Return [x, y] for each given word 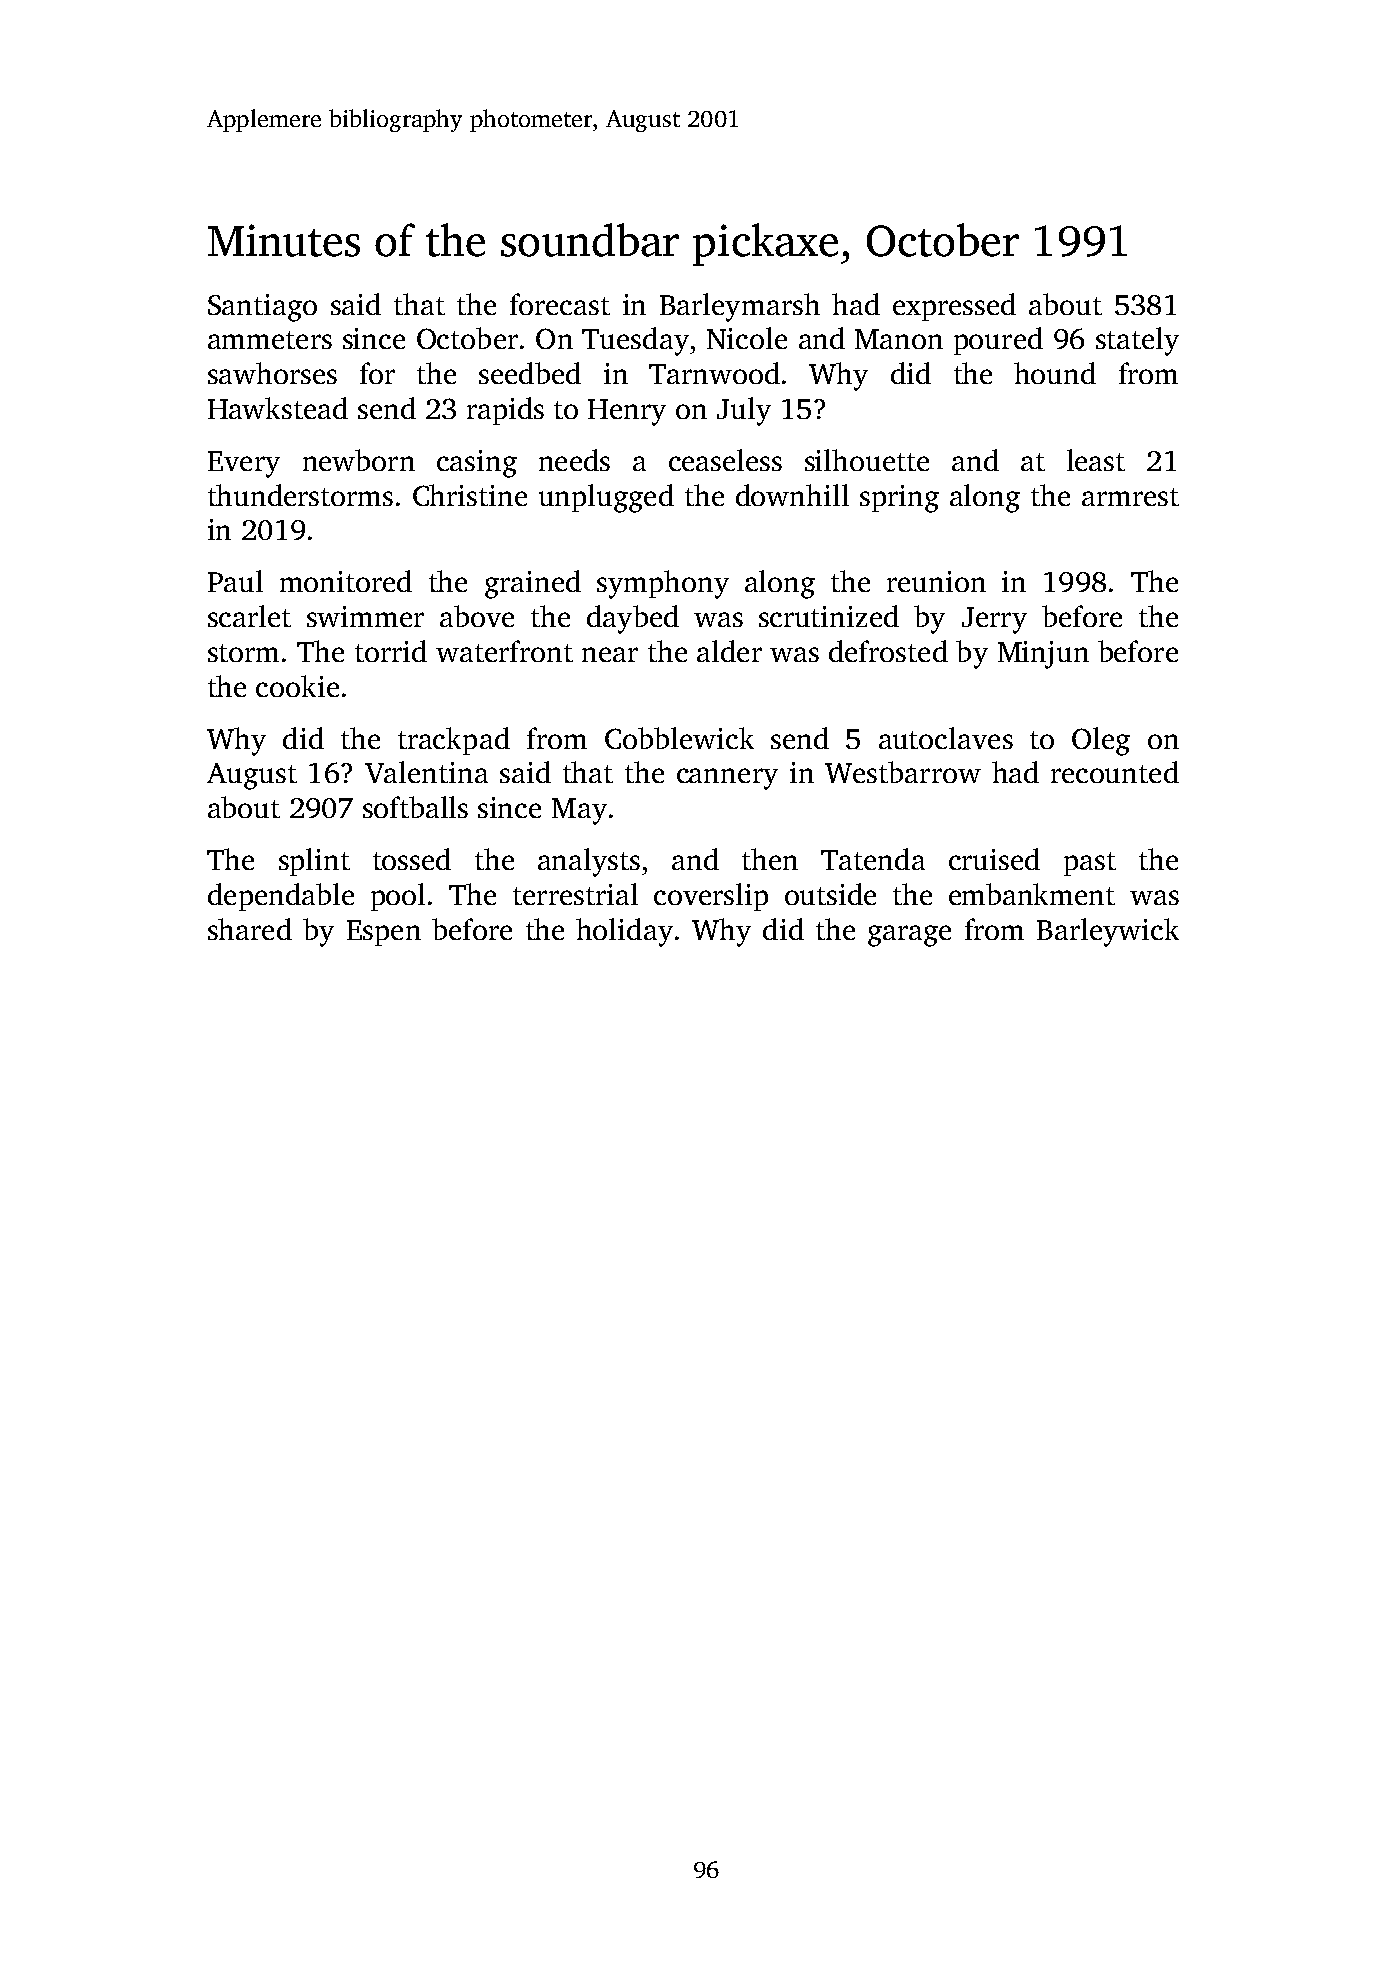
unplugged [606, 498]
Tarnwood [714, 373]
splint [314, 862]
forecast [560, 304]
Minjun [1043, 655]
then [770, 859]
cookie [297, 686]
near [610, 654]
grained [533, 584]
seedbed [530, 373]
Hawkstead [278, 408]
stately [1137, 341]
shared [250, 929]
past [1090, 864]
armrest [1130, 497]
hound [1055, 373]
